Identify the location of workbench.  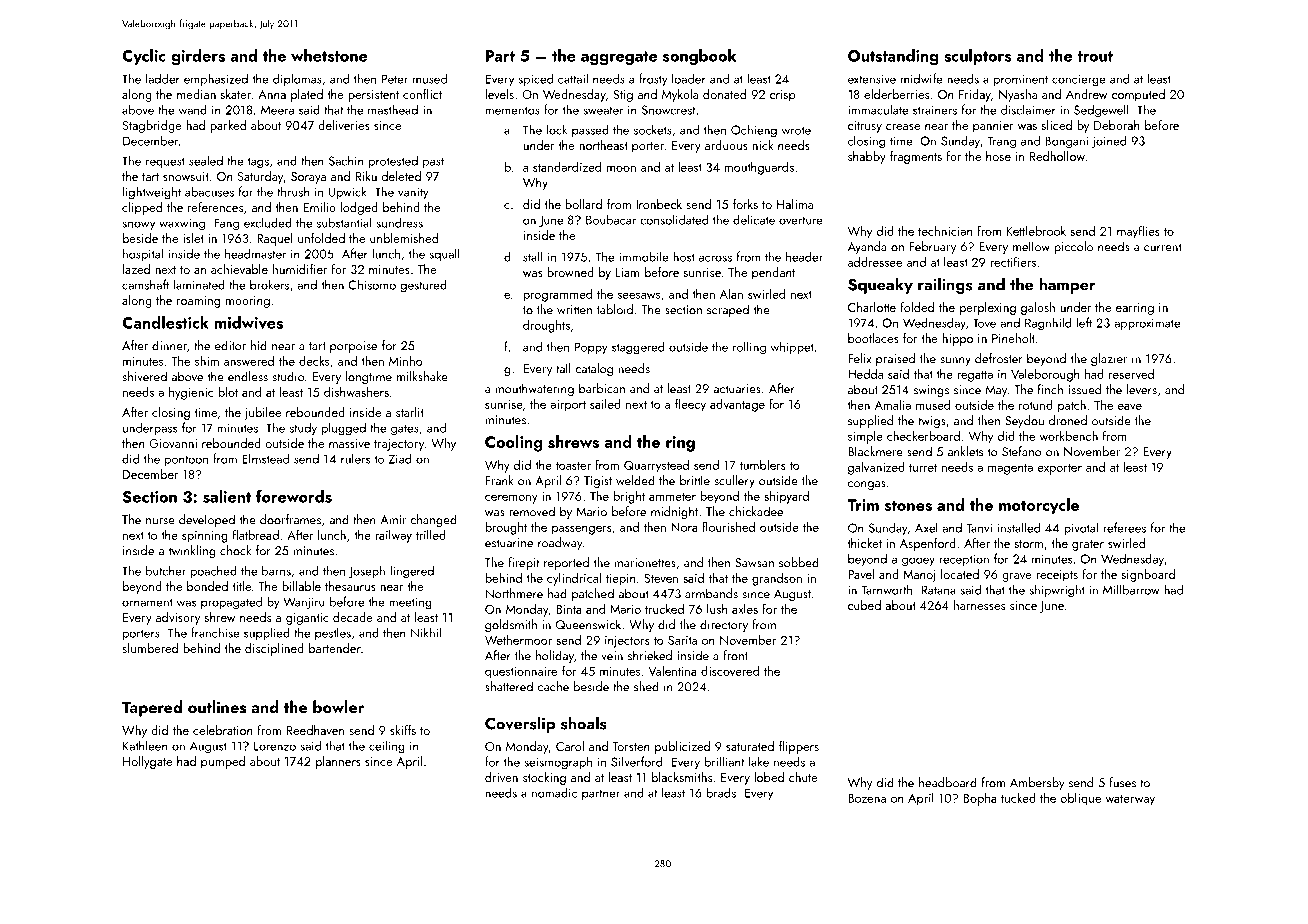
(1069, 436).
